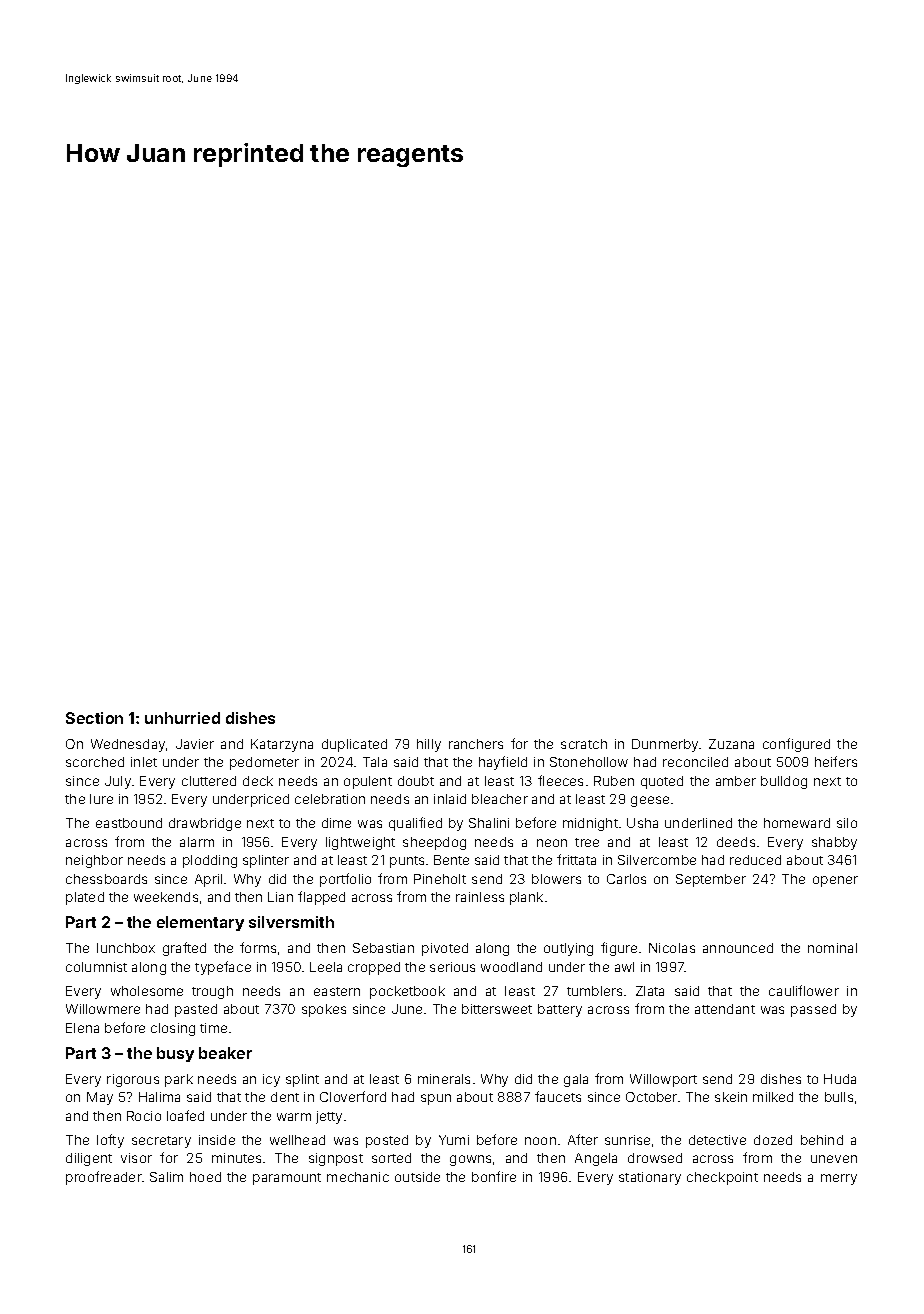 This document has height=1314, width=924. Describe the element at coordinates (95, 762) in the document. I see `scorched` at that location.
